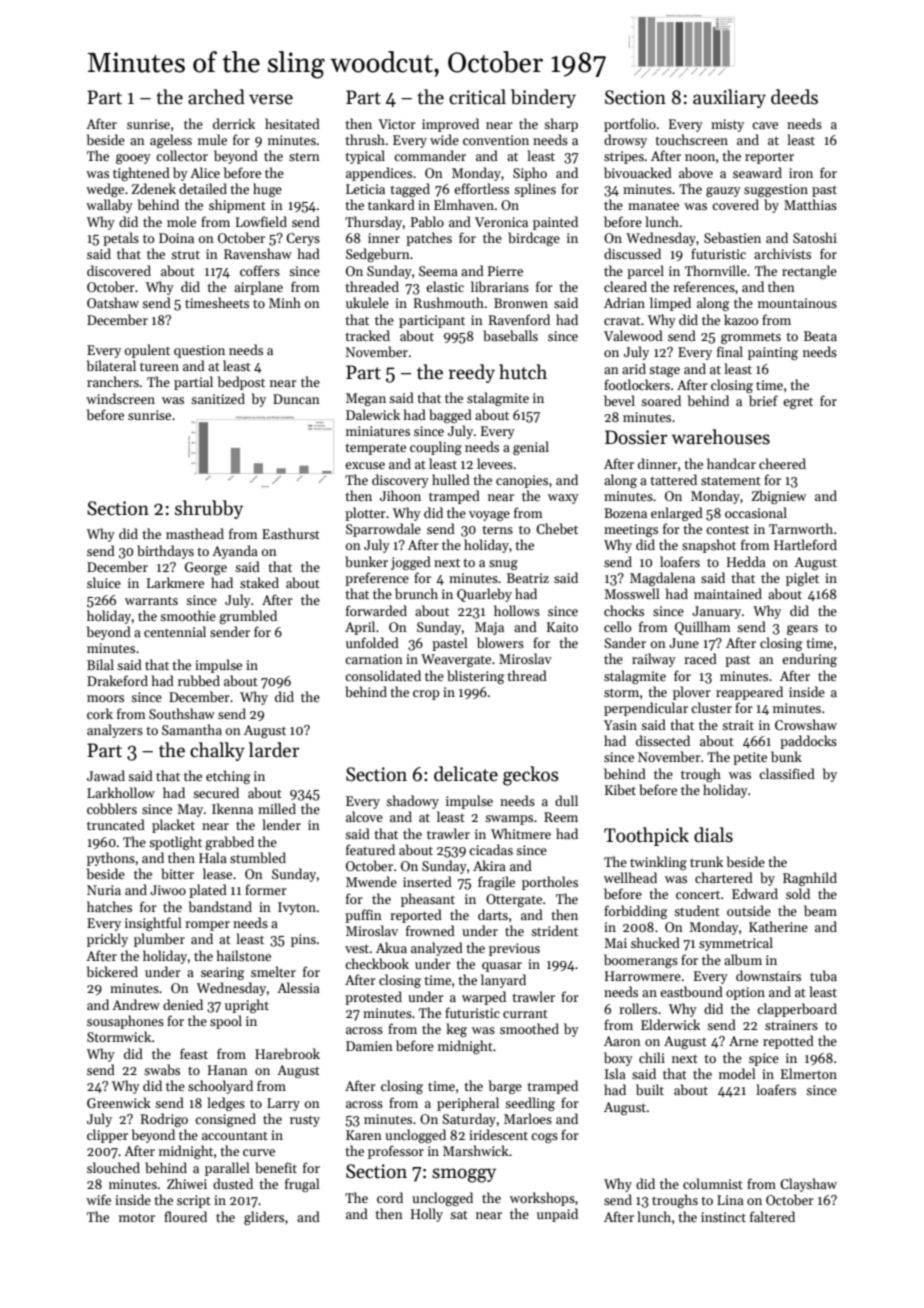  I want to click on consolidated, so click(383, 675).
